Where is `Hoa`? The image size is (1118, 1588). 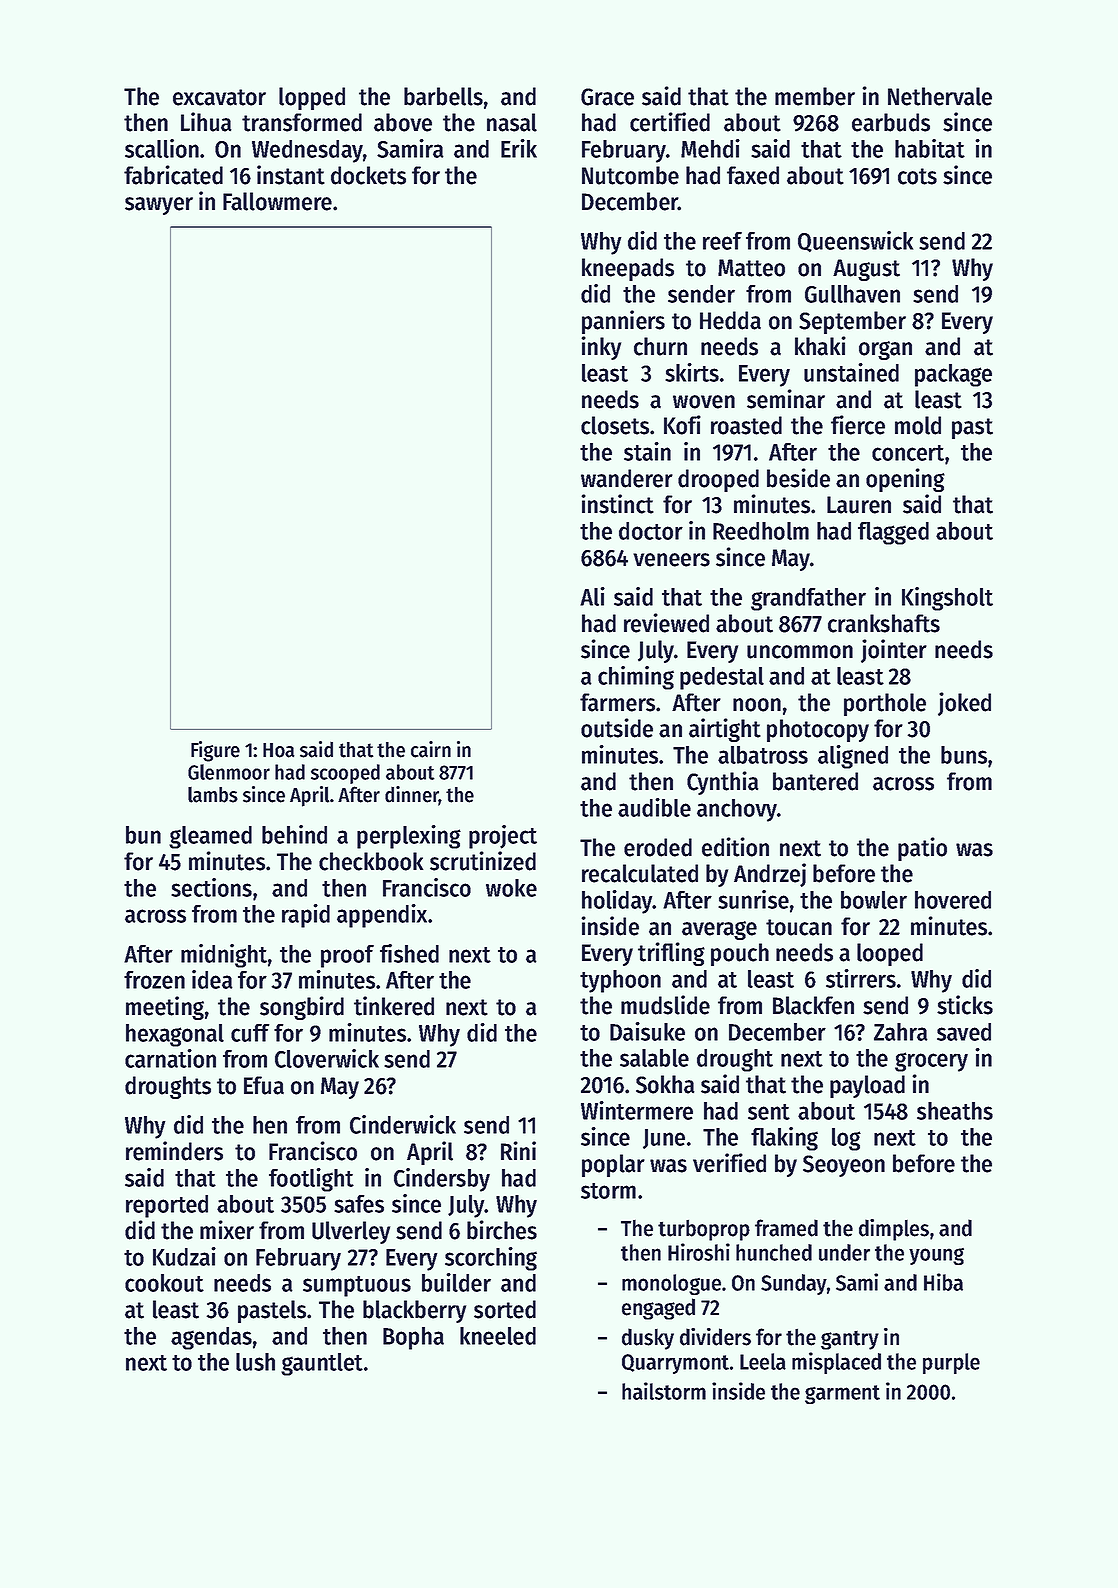 Hoa is located at coordinates (278, 750).
